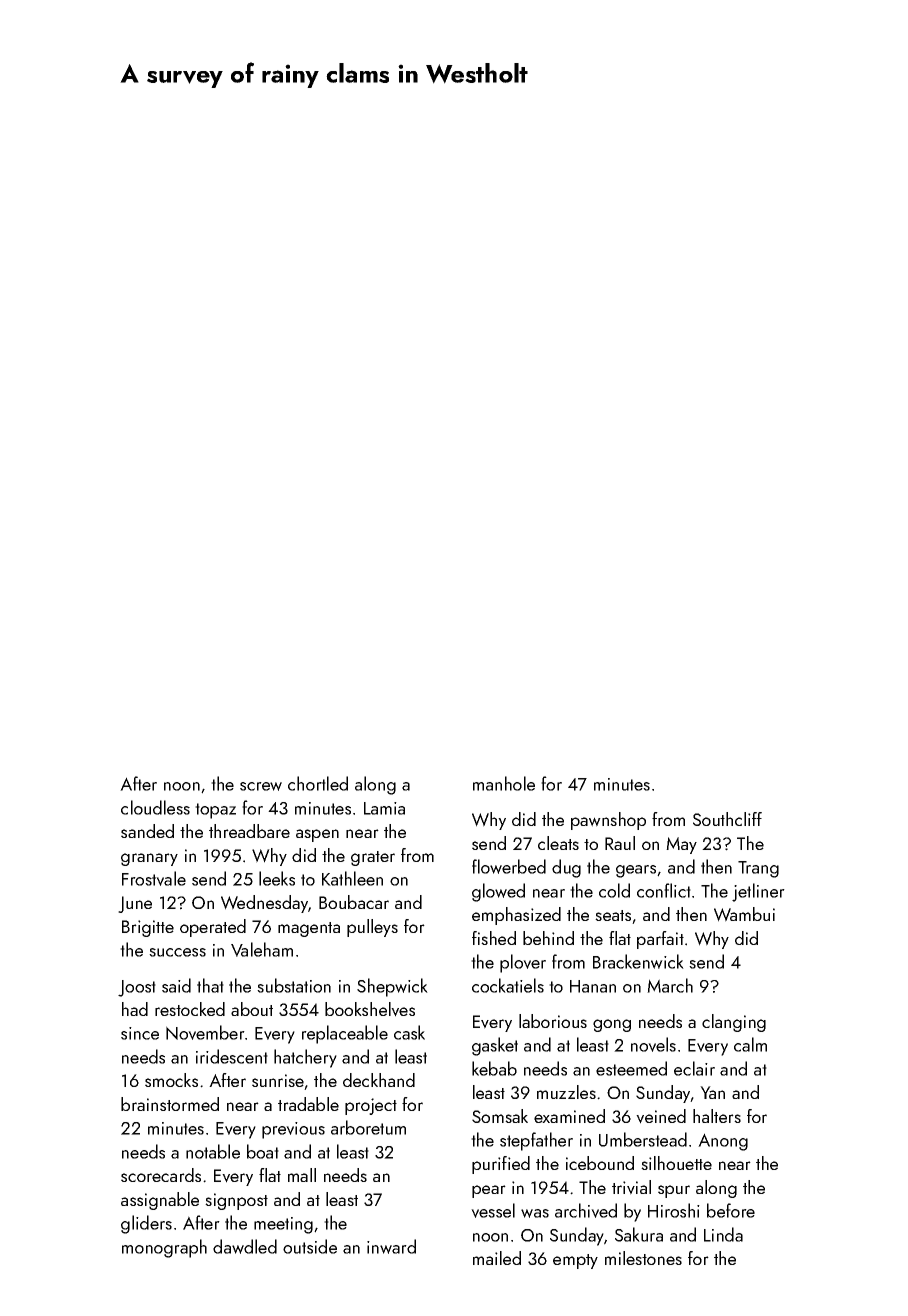  What do you see at coordinates (600, 1163) in the document?
I see `icebound` at bounding box center [600, 1163].
